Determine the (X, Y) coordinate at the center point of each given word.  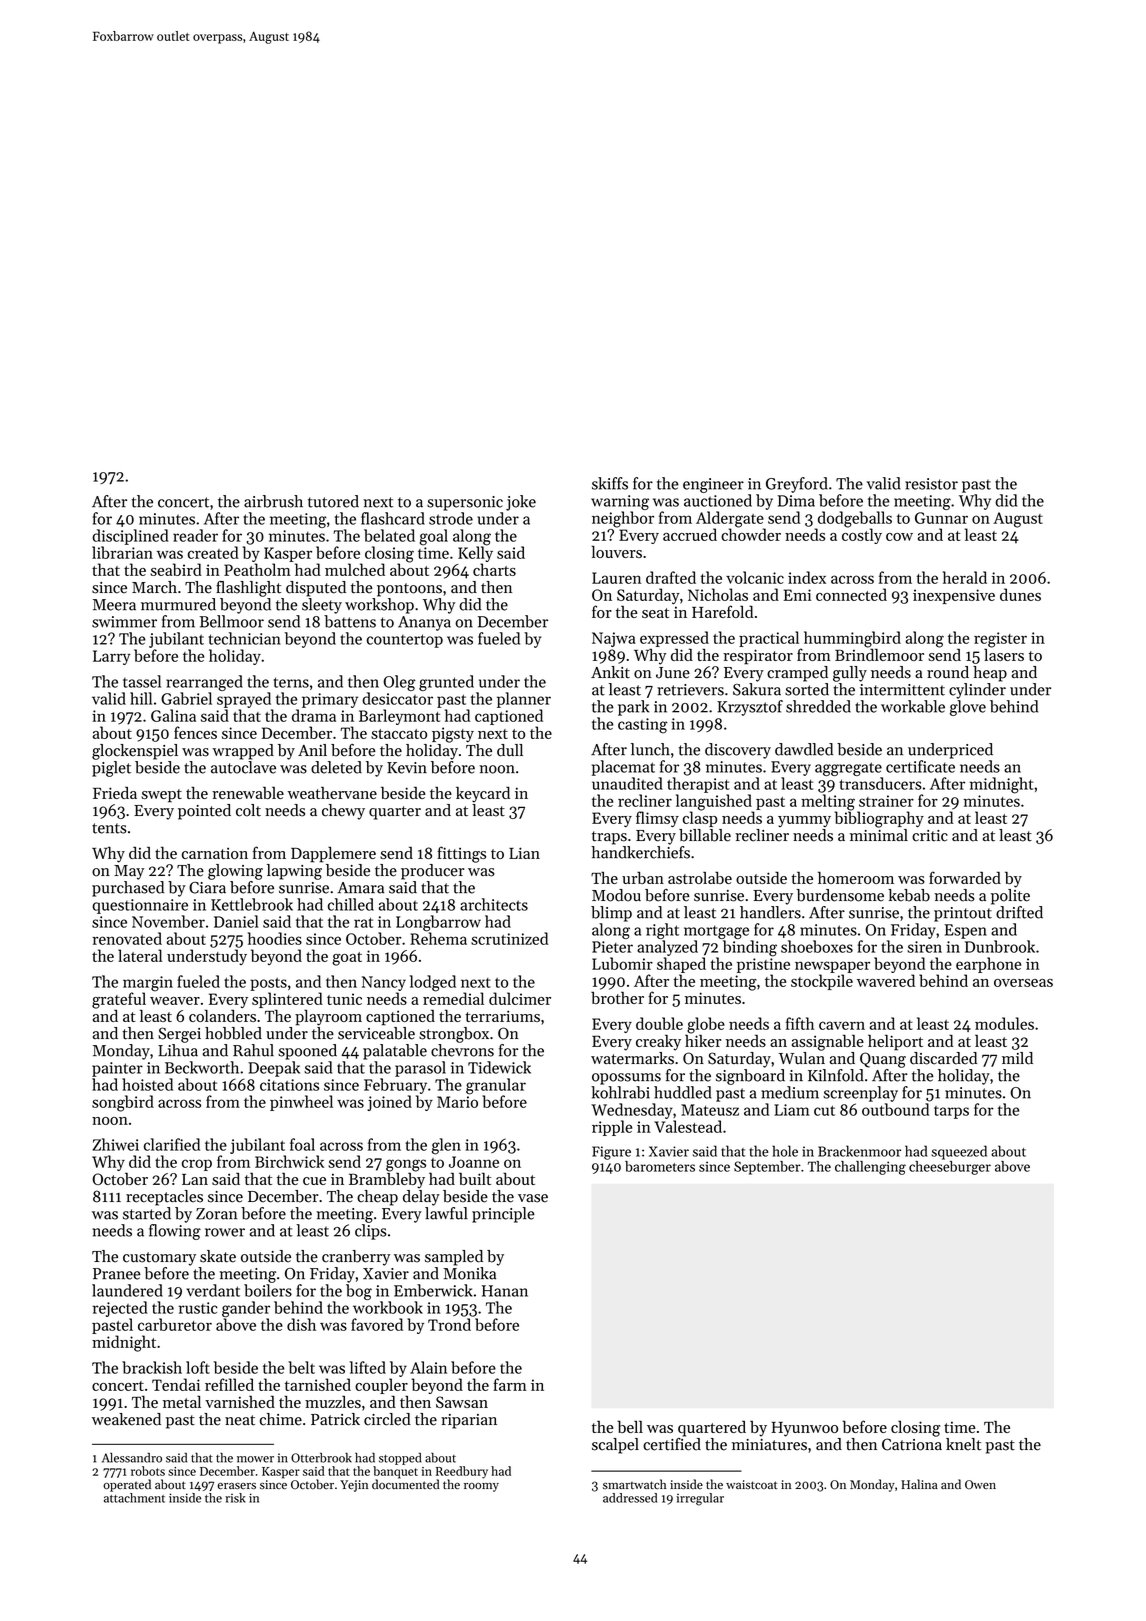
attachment (134, 1498)
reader (195, 535)
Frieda (115, 793)
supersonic (465, 503)
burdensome (840, 895)
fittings (461, 854)
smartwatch (635, 1484)
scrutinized (509, 938)
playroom (328, 1018)
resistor (931, 484)
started (147, 1213)
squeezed (959, 1152)
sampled (454, 1258)
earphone (988, 965)
